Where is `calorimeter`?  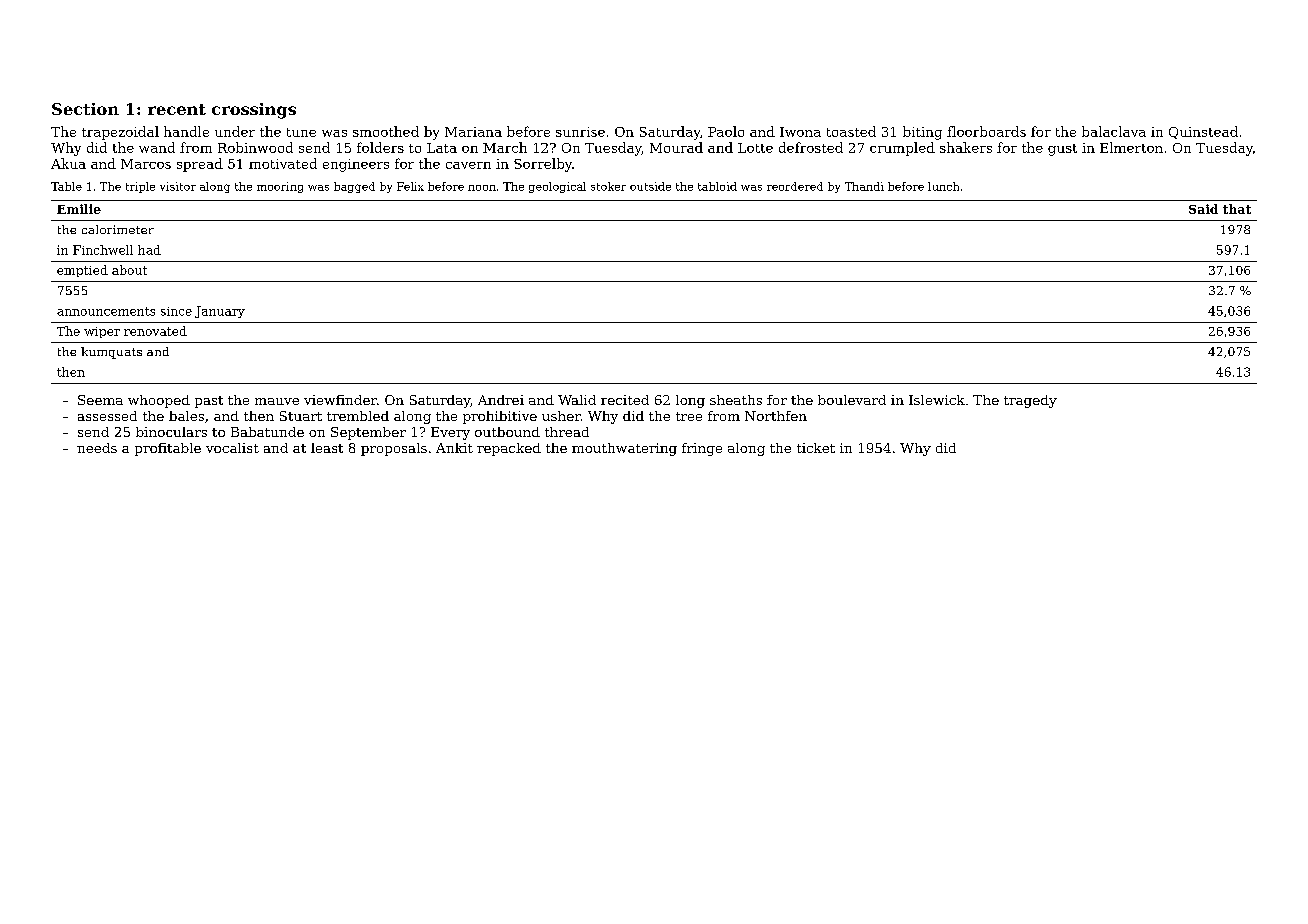
calorimeter is located at coordinates (118, 229).
